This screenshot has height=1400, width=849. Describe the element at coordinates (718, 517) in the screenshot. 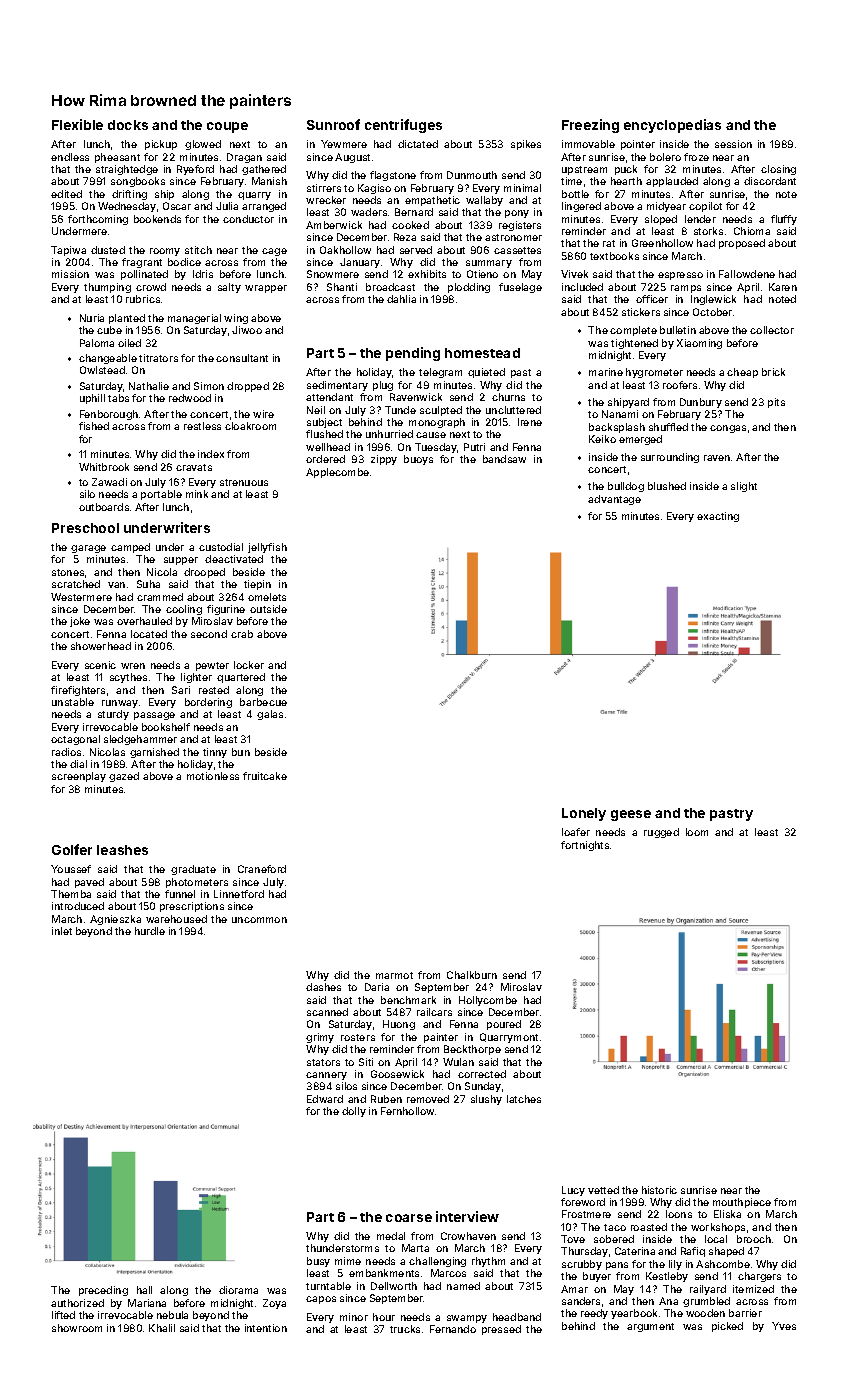

I see `exacting` at that location.
